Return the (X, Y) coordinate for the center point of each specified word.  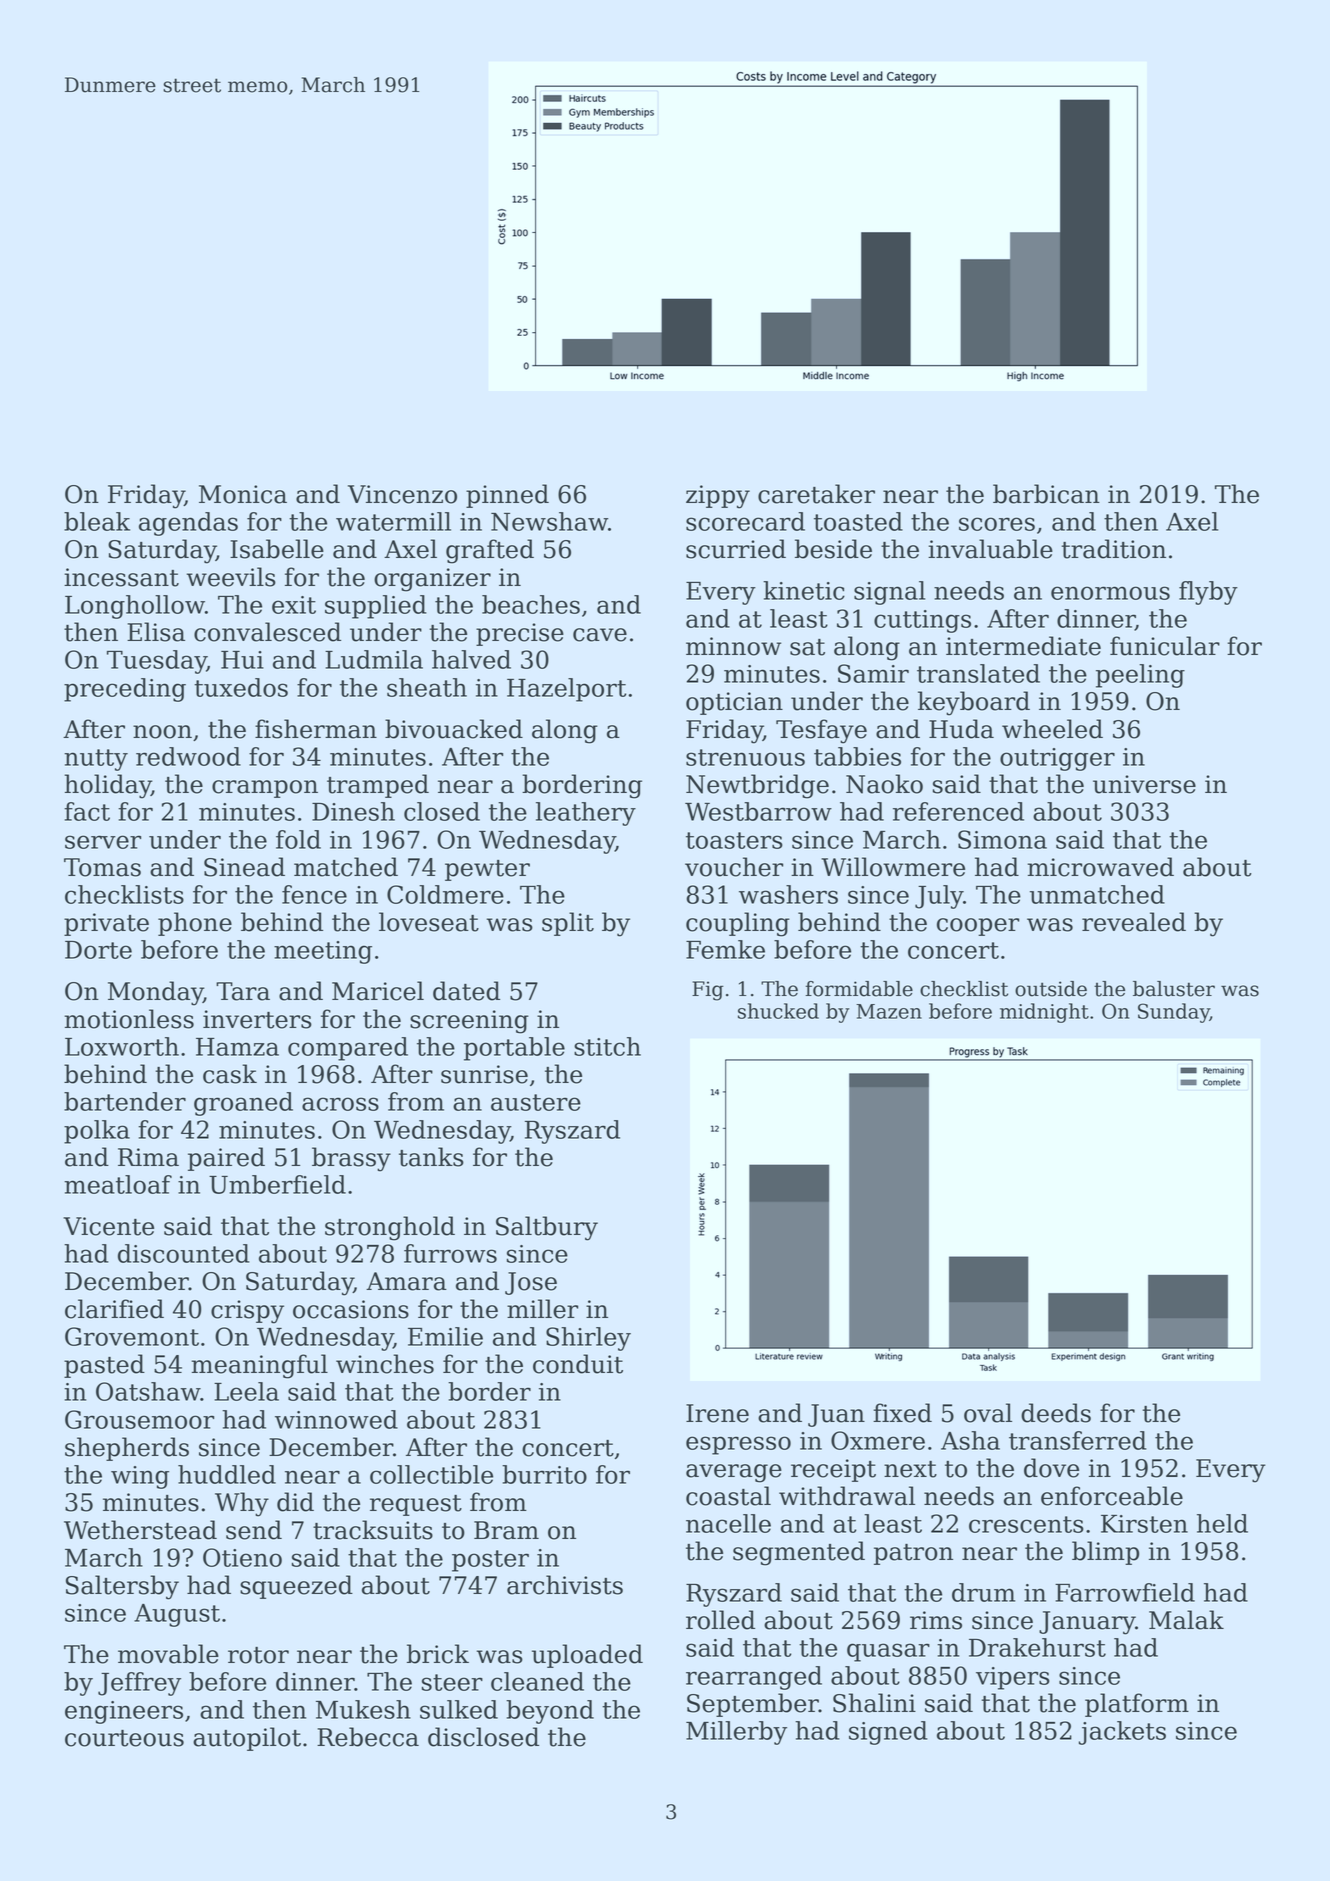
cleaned (537, 1681)
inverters (257, 1019)
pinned (507, 496)
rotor (258, 1655)
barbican (1046, 494)
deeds (1056, 1413)
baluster (1174, 989)
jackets (1122, 1733)
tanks (431, 1157)
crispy (247, 1312)
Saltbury (547, 1228)
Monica (243, 494)
